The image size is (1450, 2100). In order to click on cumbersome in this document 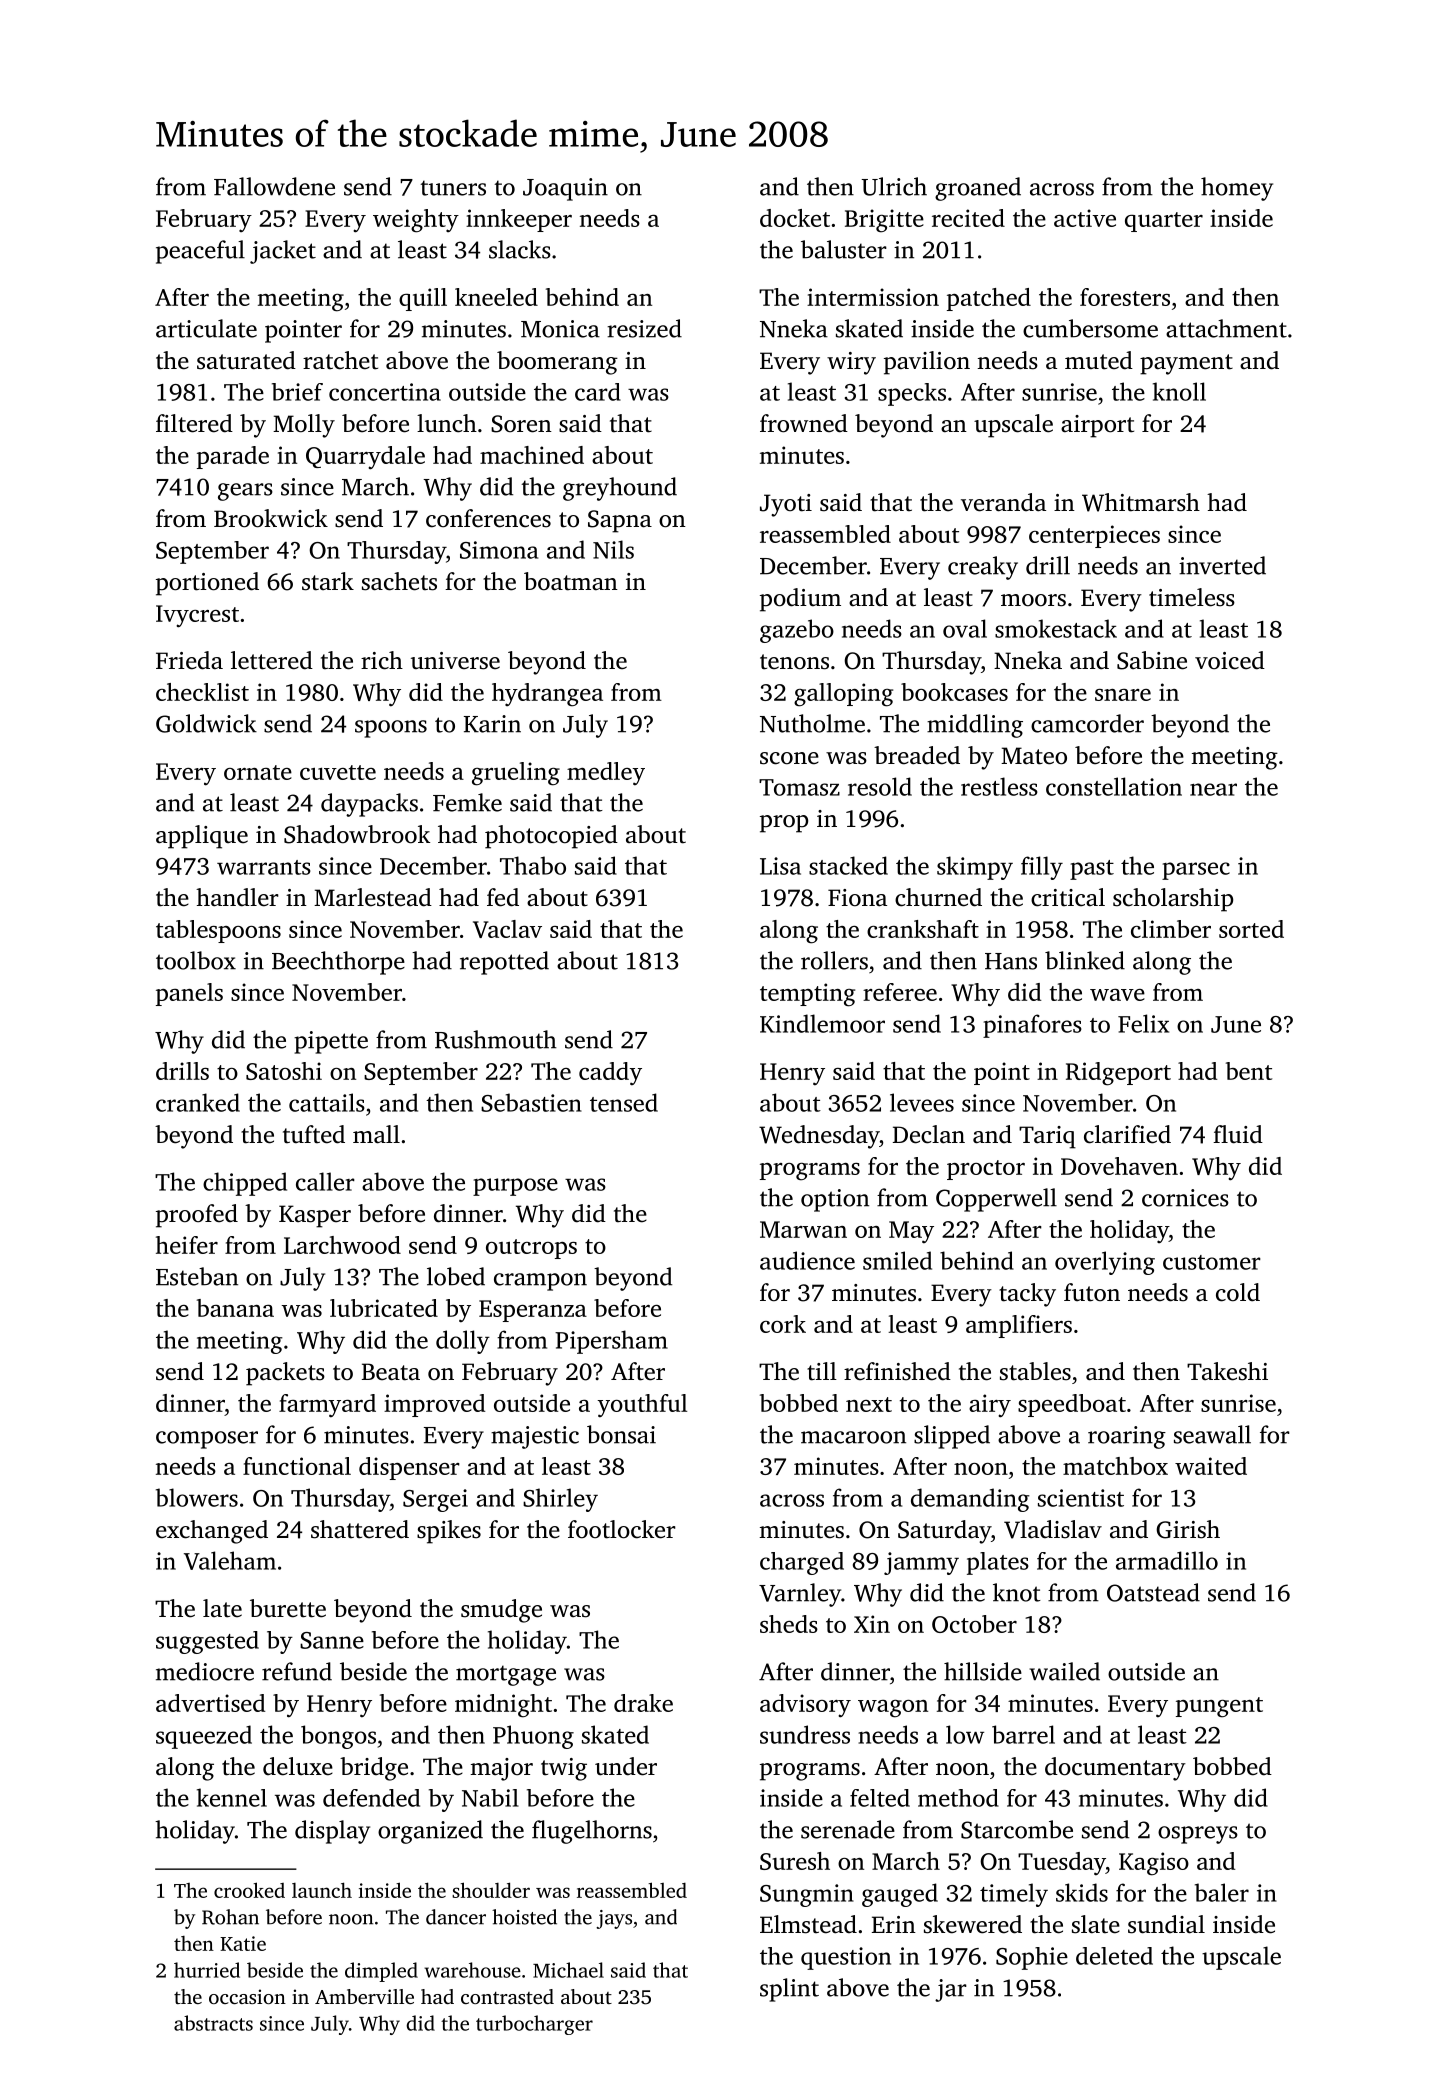, I will do `click(1090, 328)`.
